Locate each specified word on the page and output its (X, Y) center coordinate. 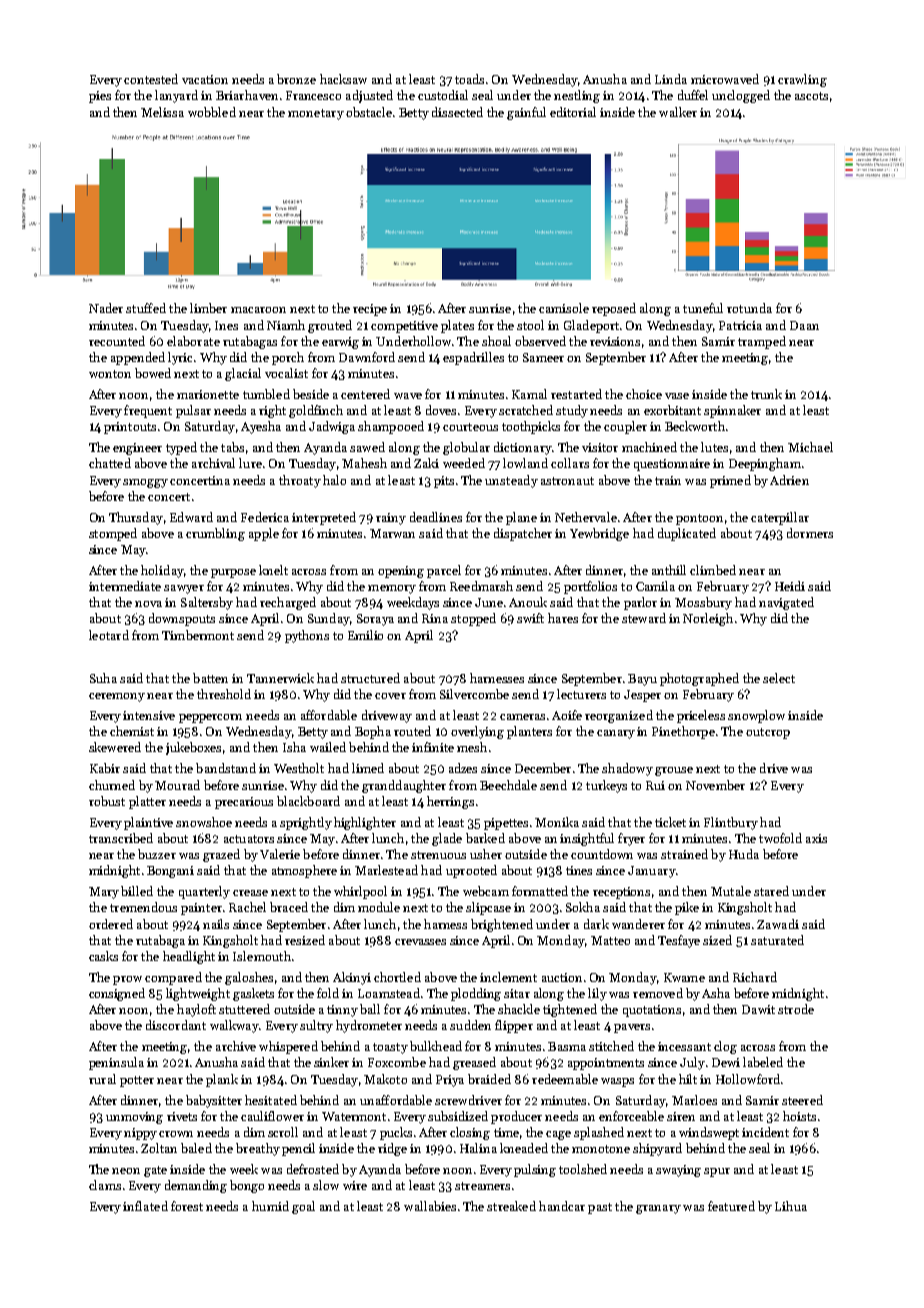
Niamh (286, 325)
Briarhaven (247, 95)
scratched (526, 410)
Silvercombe (474, 694)
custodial (443, 95)
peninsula (116, 1063)
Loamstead (389, 993)
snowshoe (204, 822)
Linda (671, 79)
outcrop (768, 733)
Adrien (789, 480)
